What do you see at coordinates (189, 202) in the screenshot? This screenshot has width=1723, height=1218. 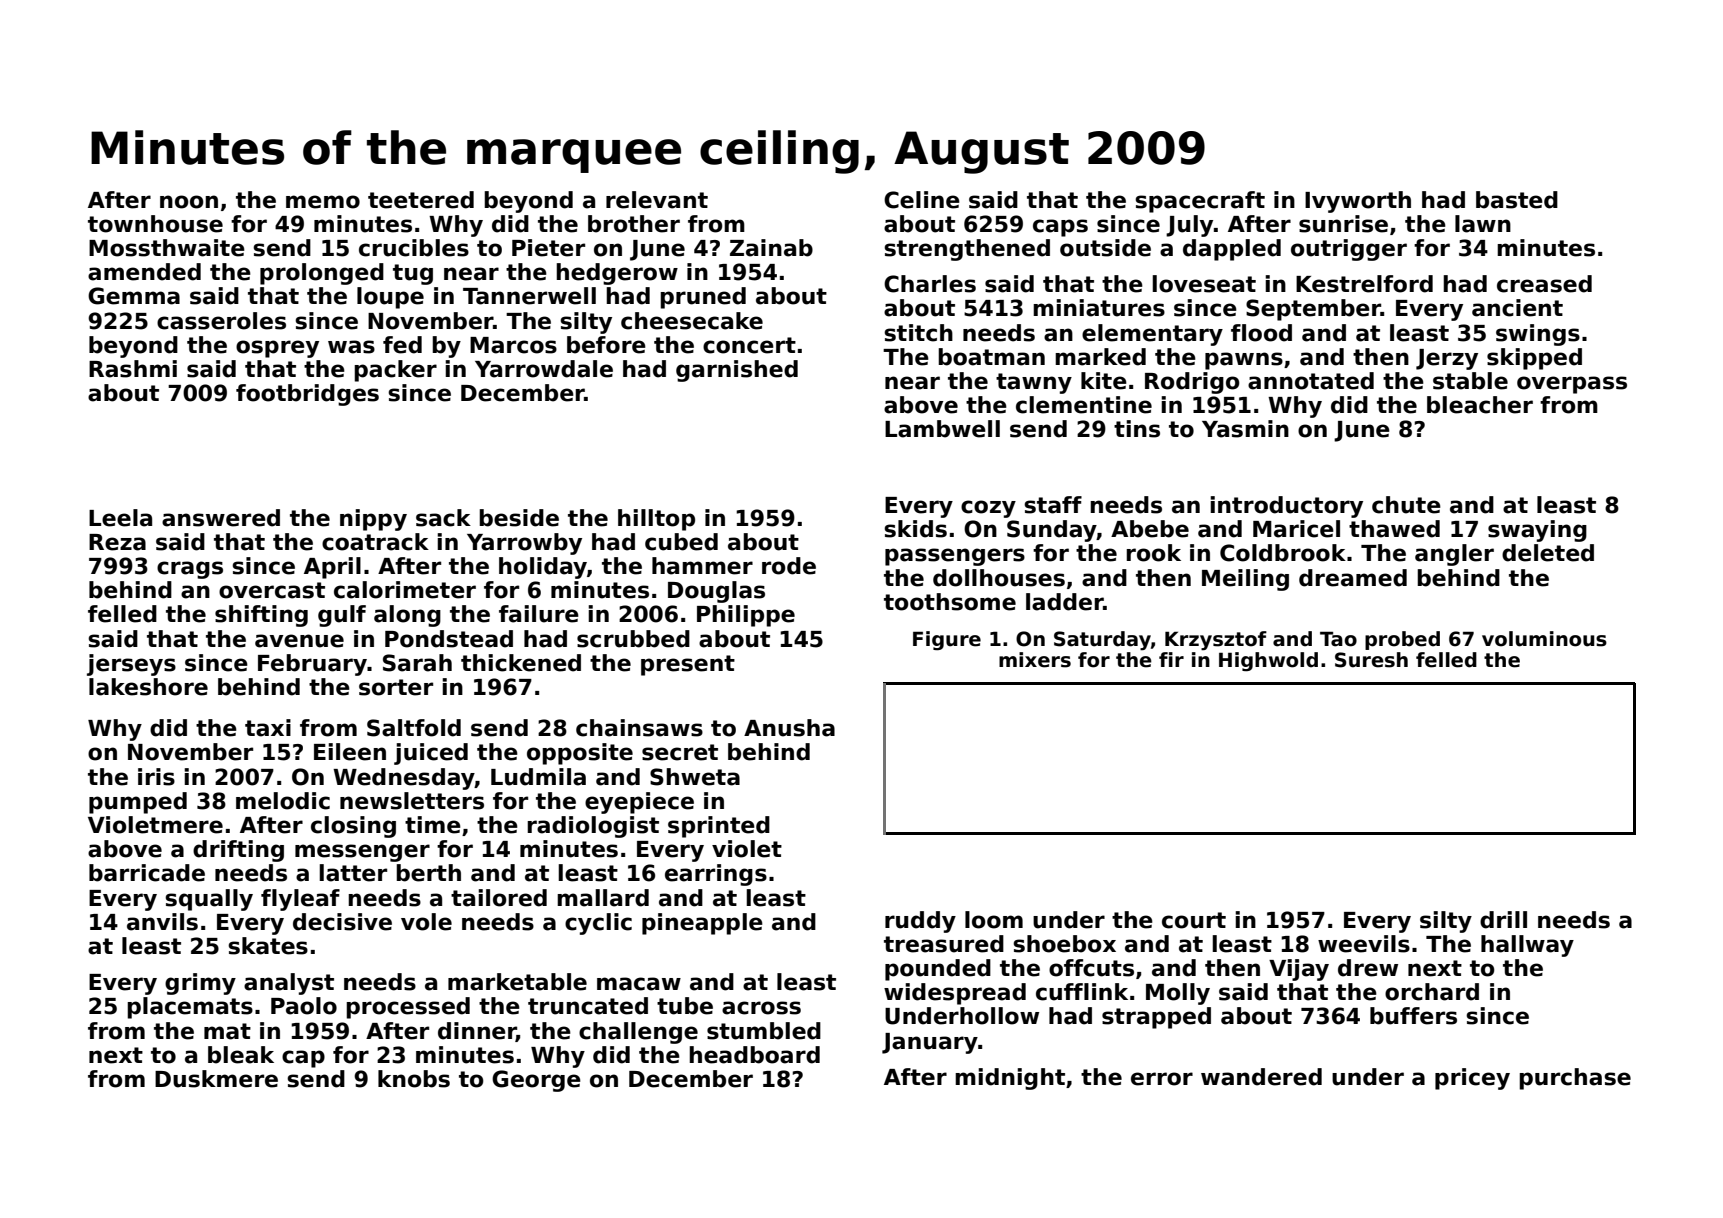 I see `noon` at bounding box center [189, 202].
